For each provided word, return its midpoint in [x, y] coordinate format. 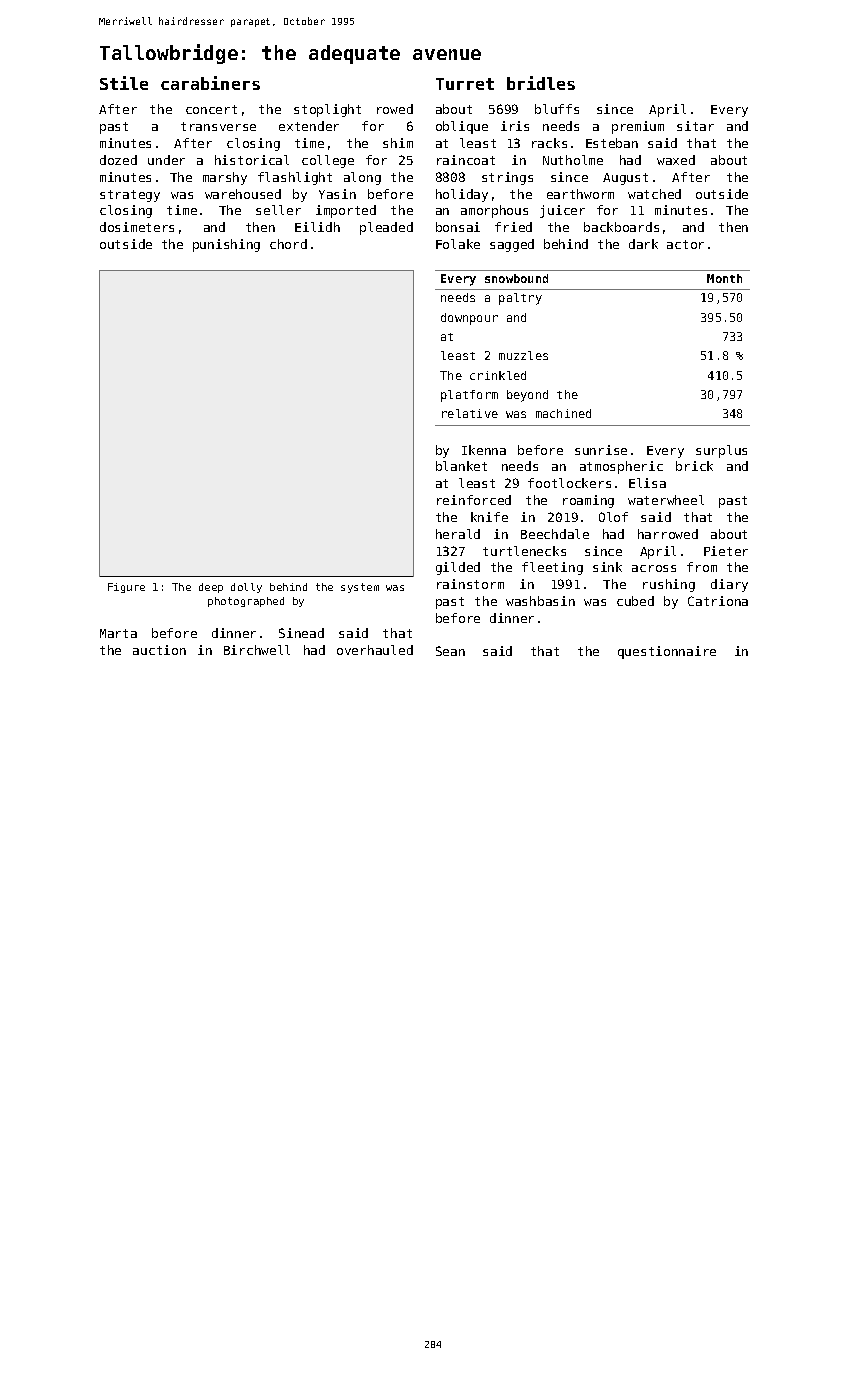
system [360, 588]
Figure [126, 588]
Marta [118, 633]
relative [470, 413]
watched [654, 194]
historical [252, 160]
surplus [721, 451]
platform [469, 396]
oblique [462, 127]
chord [288, 244]
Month [724, 278]
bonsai [458, 227]
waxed [676, 160]
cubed [635, 601]
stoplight [327, 110]
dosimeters [137, 227]
